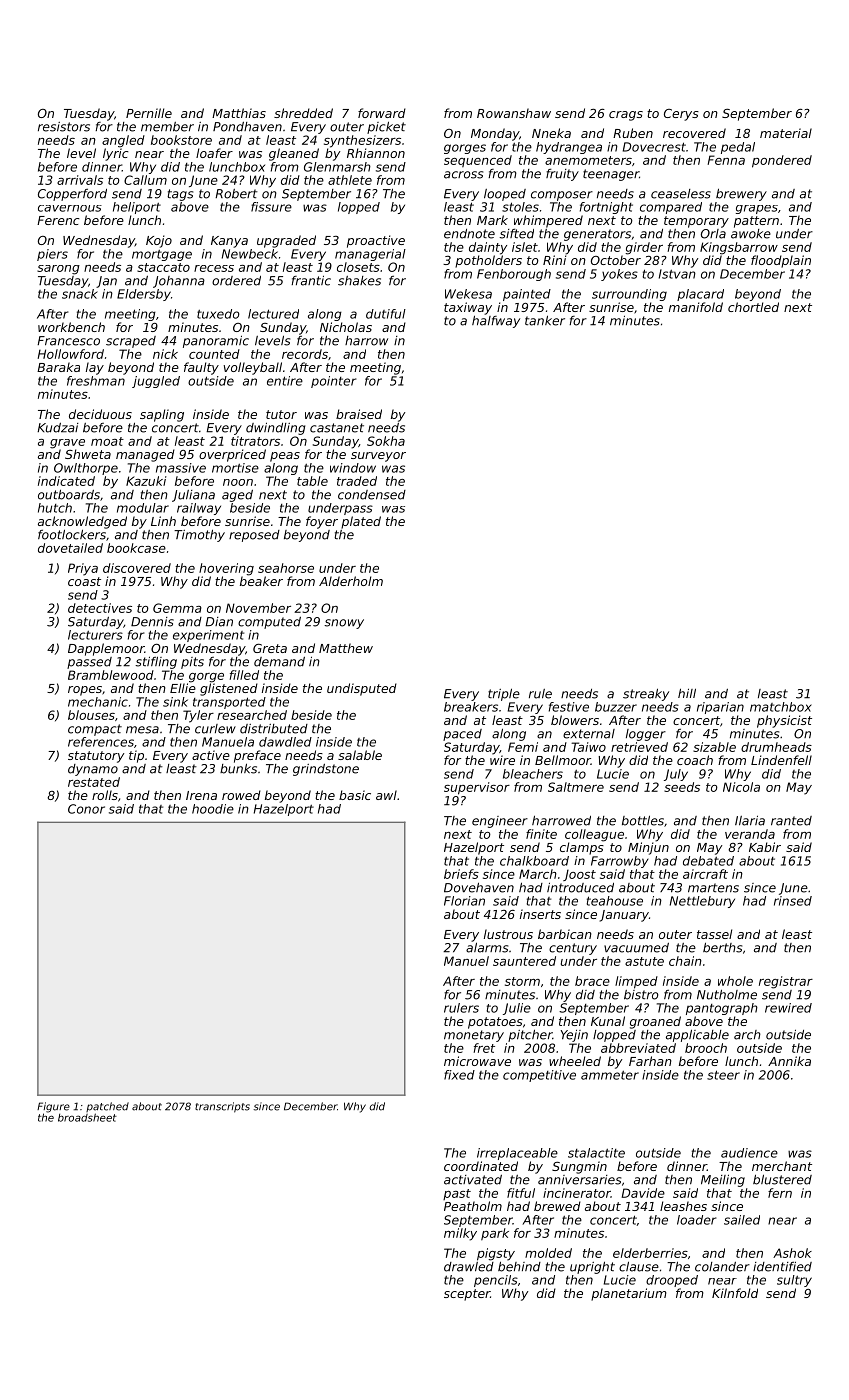  I want to click on logger, so click(646, 735).
